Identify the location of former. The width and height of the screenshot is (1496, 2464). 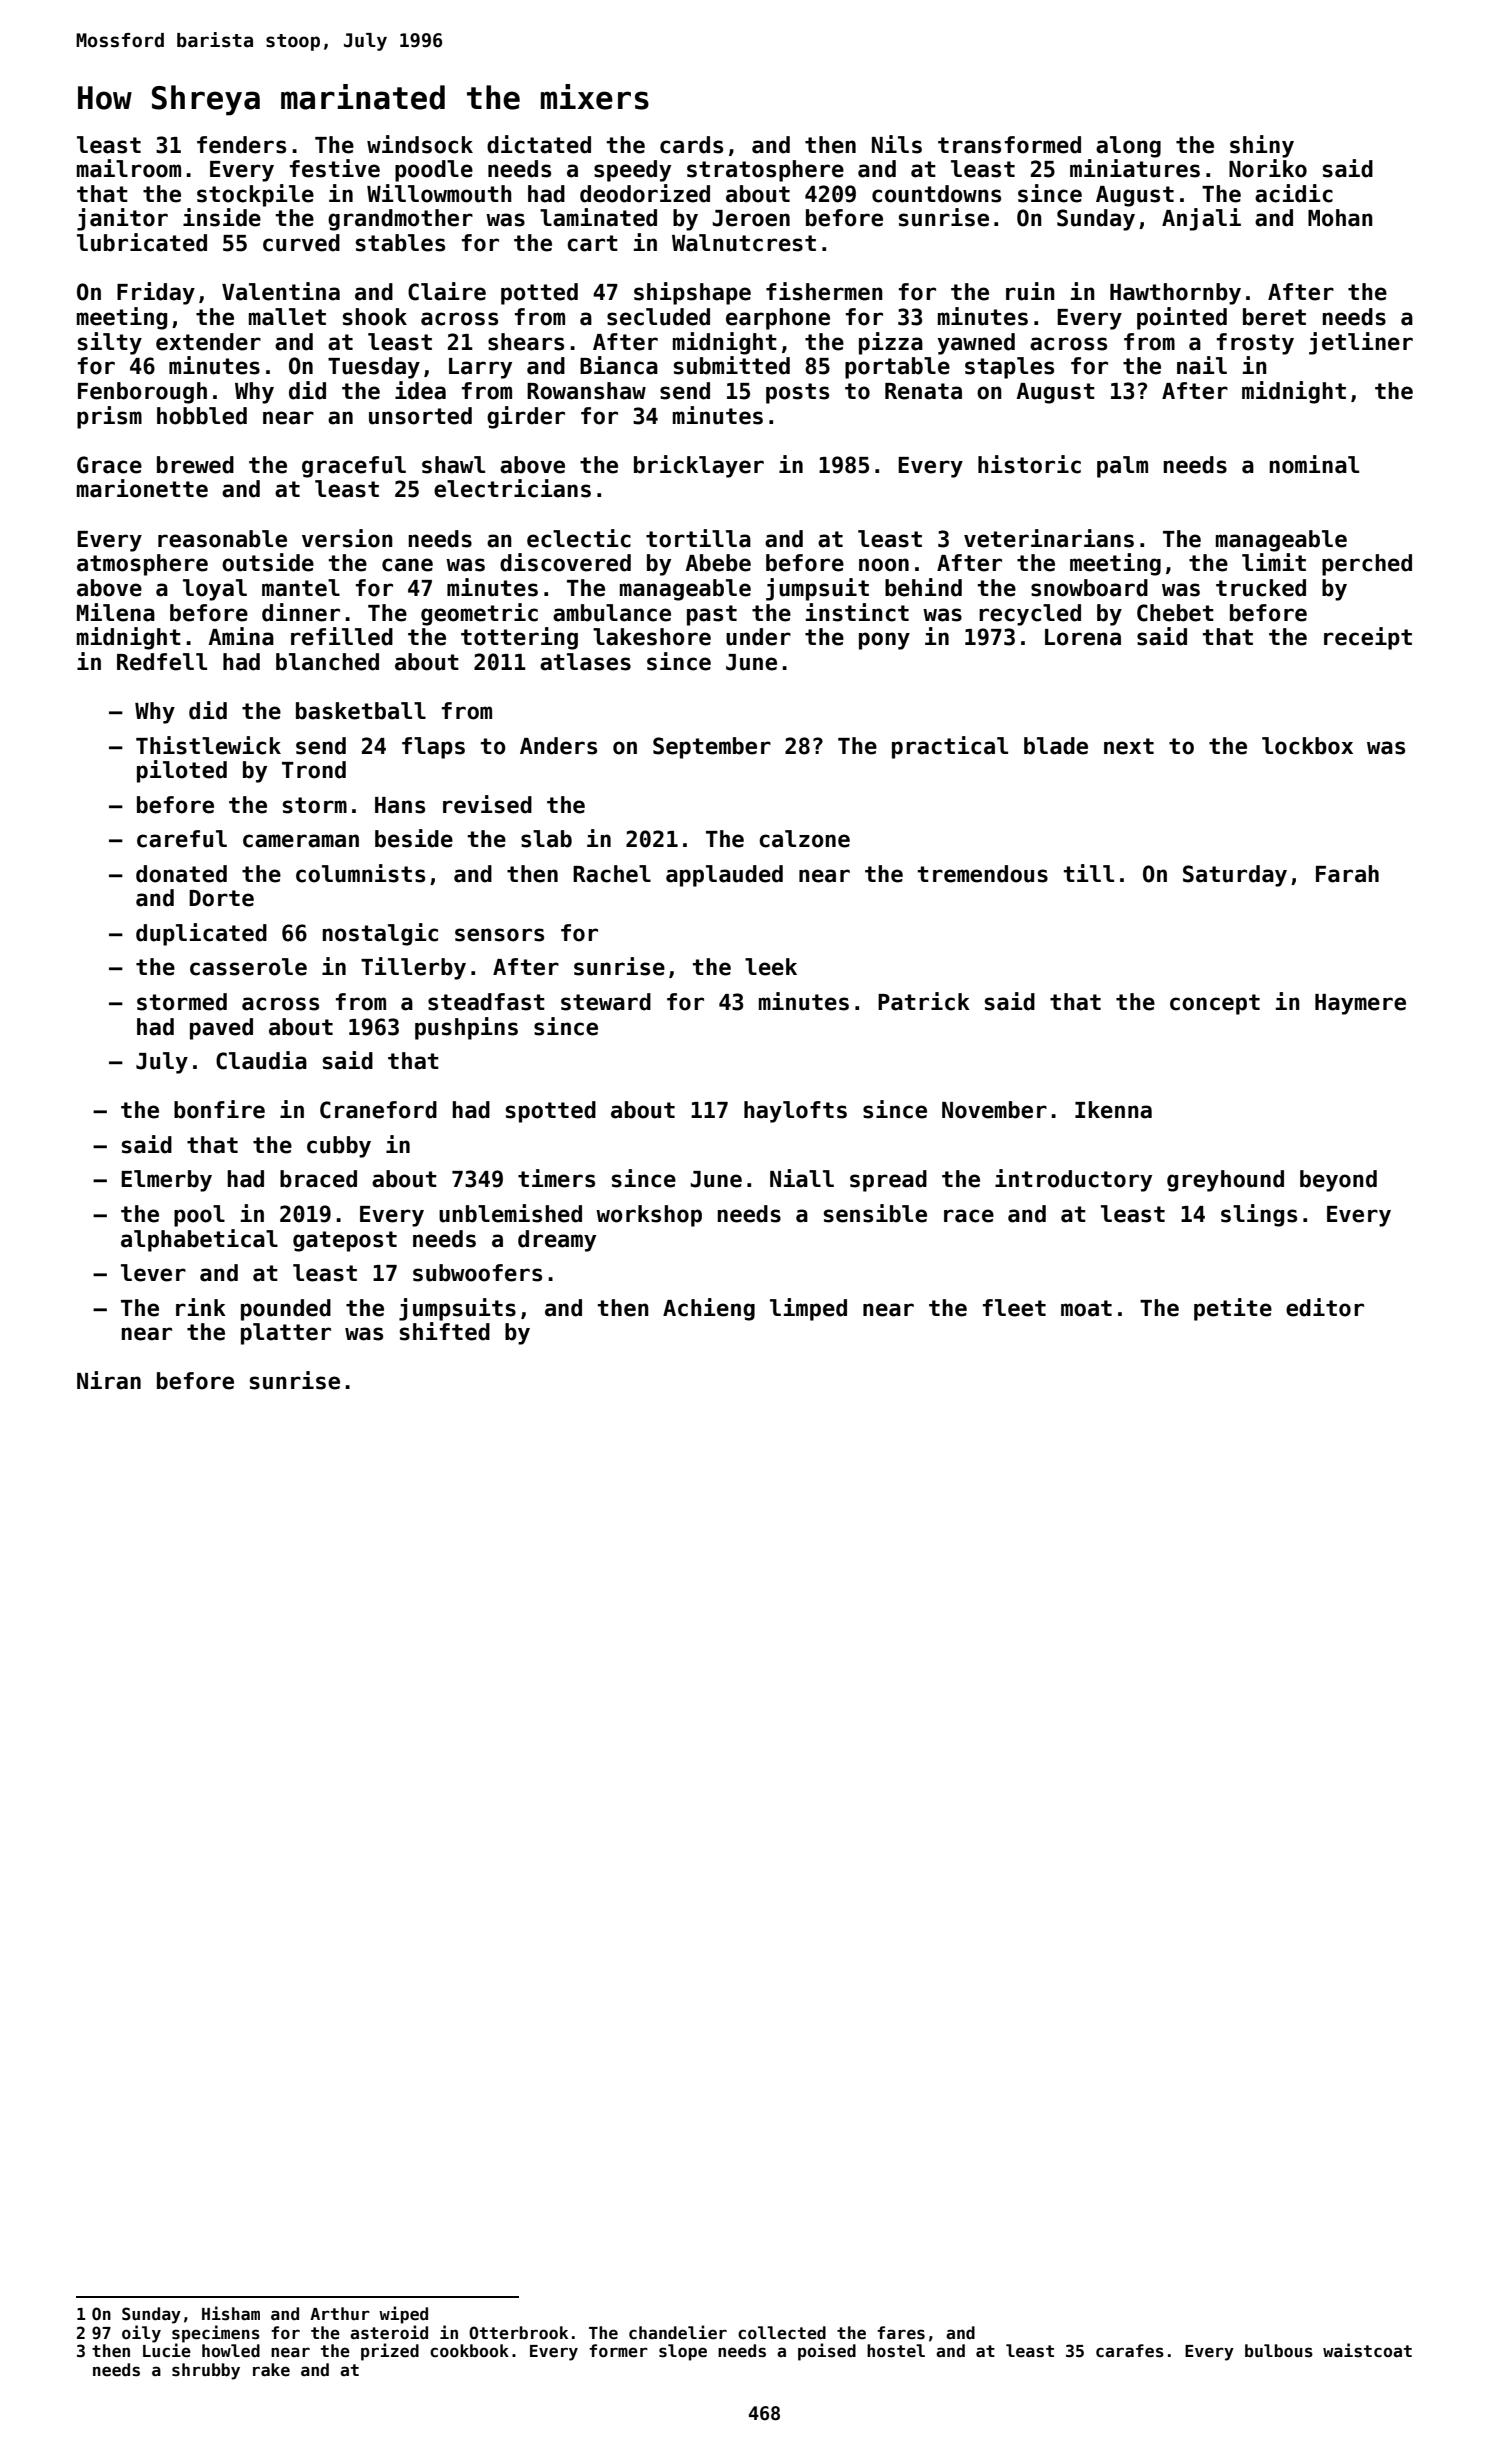
(618, 2351).
